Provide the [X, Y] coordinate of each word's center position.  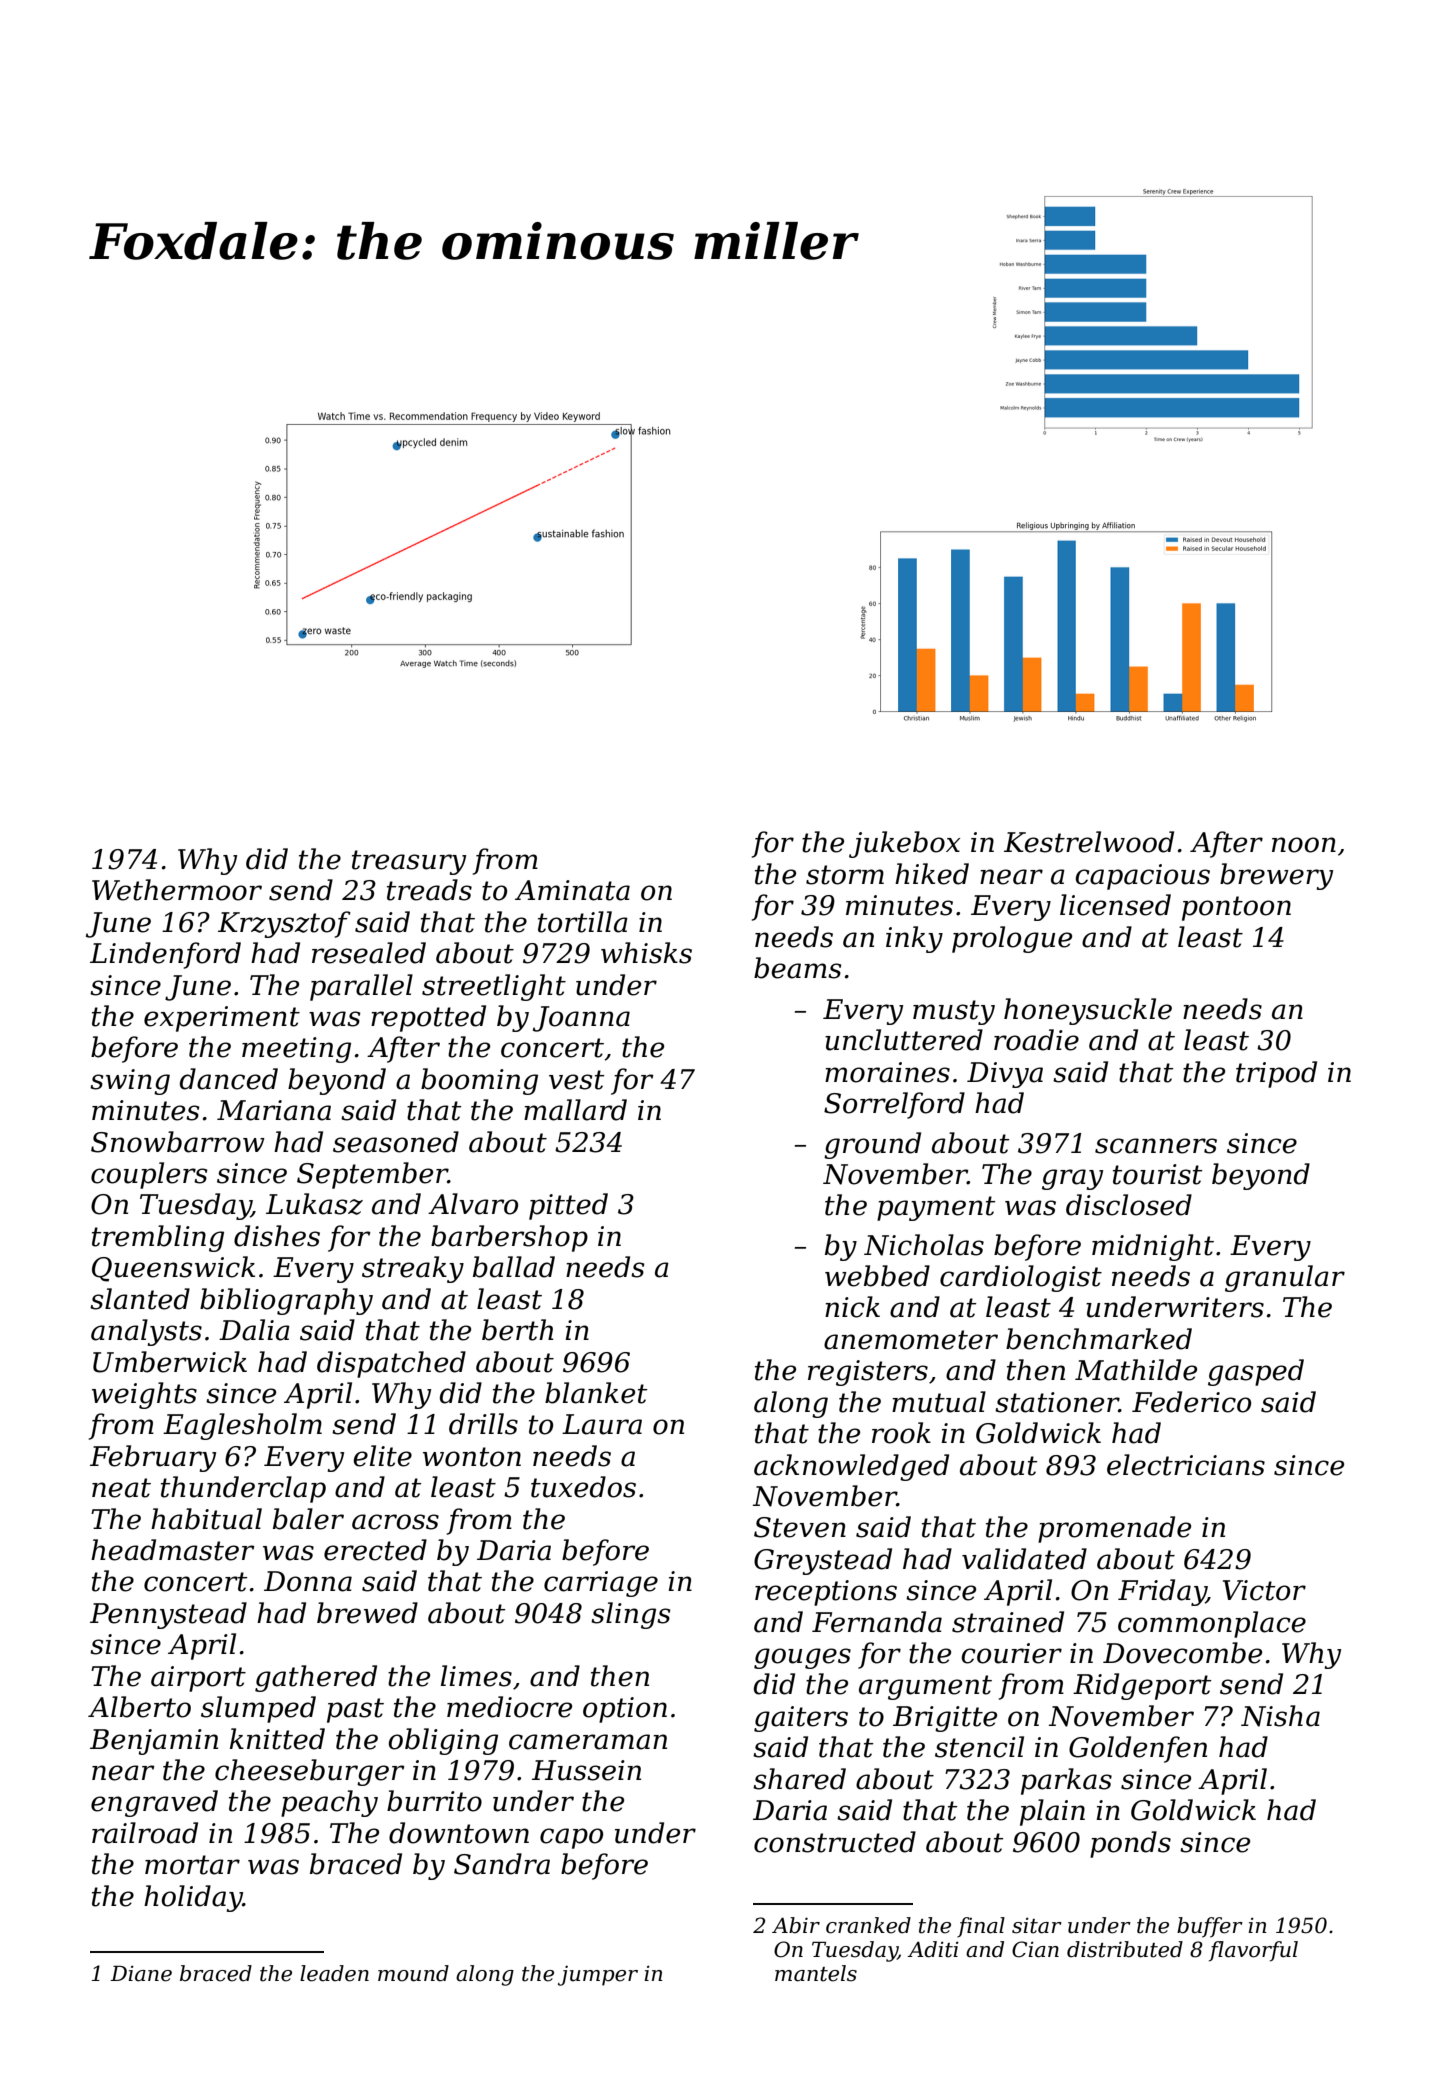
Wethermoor [177, 890]
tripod [1276, 1074]
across [395, 1522]
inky [914, 939]
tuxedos [583, 1487]
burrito [434, 1801]
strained [1008, 1622]
